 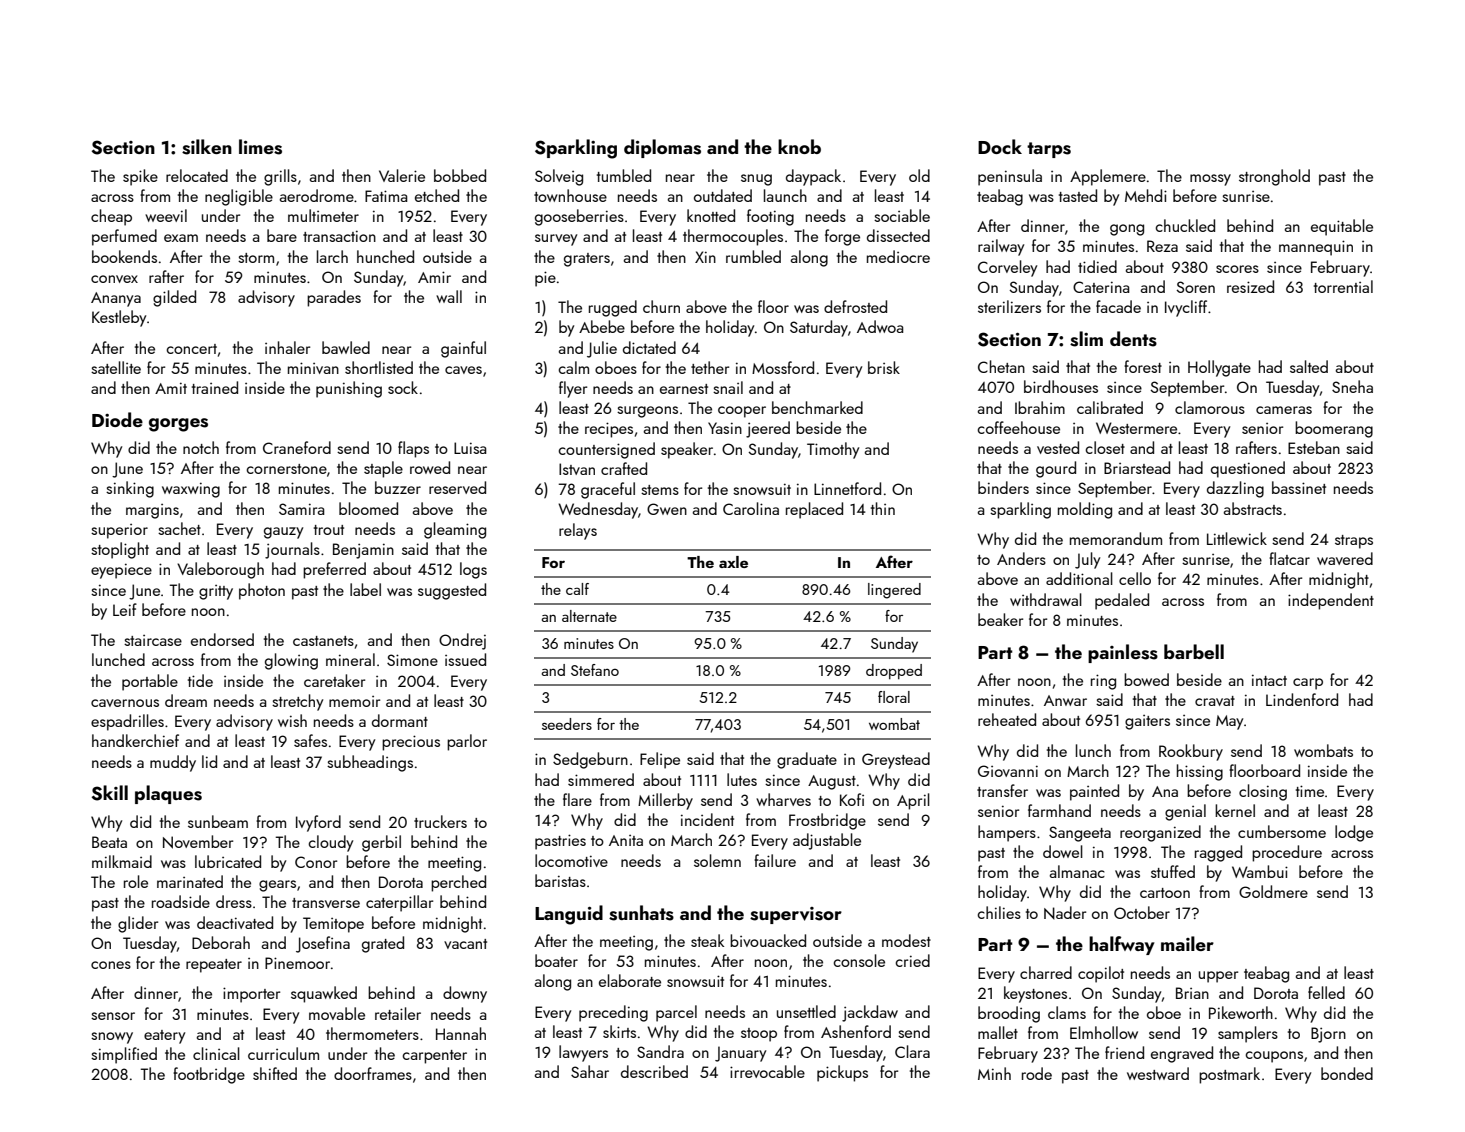 What do you see at coordinates (613, 308) in the page?
I see `rugged` at bounding box center [613, 308].
